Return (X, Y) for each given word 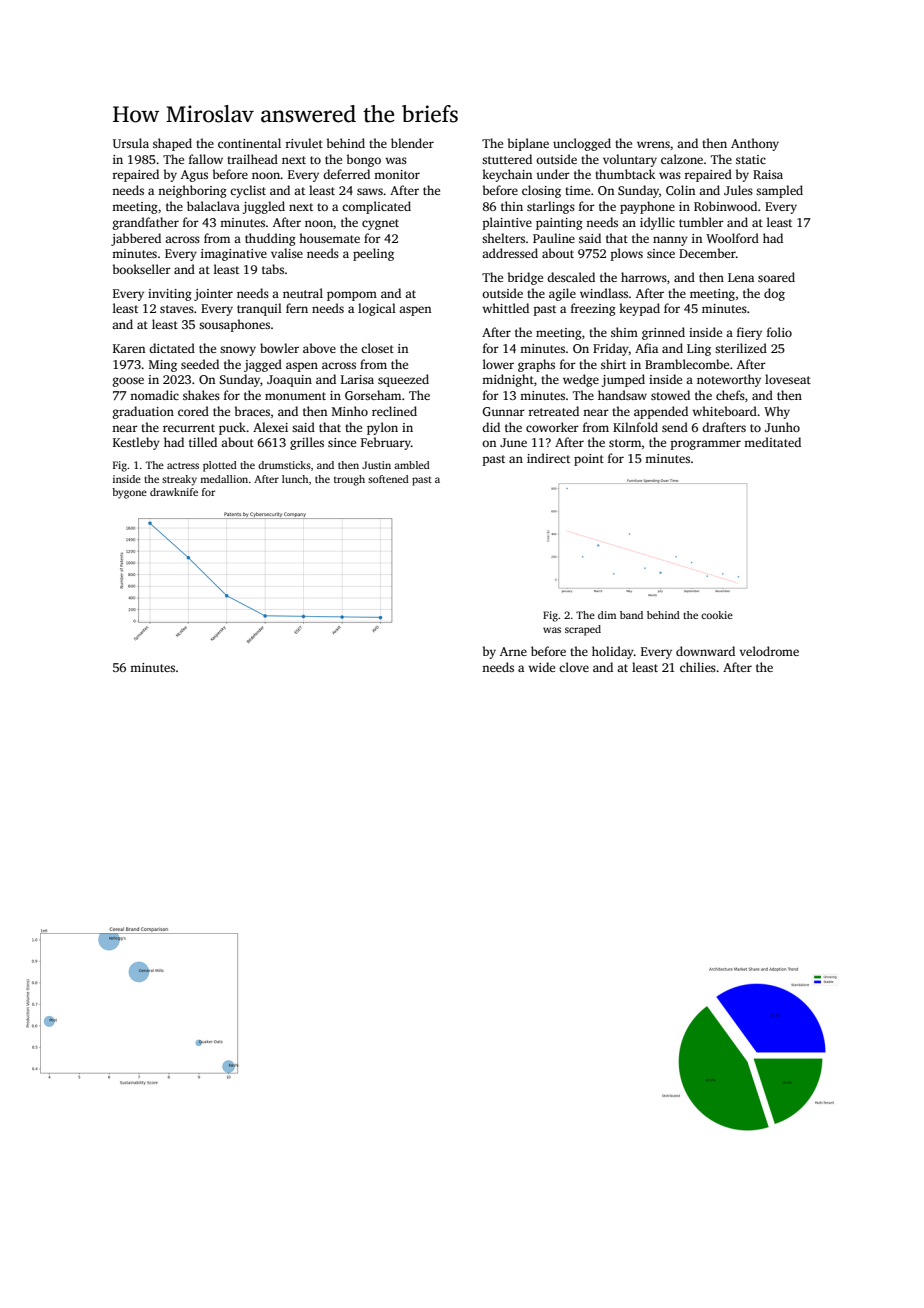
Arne (513, 651)
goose (128, 382)
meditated (772, 442)
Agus (194, 176)
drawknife (174, 492)
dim (607, 615)
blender (412, 143)
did (491, 427)
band (631, 615)
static (751, 159)
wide (541, 667)
